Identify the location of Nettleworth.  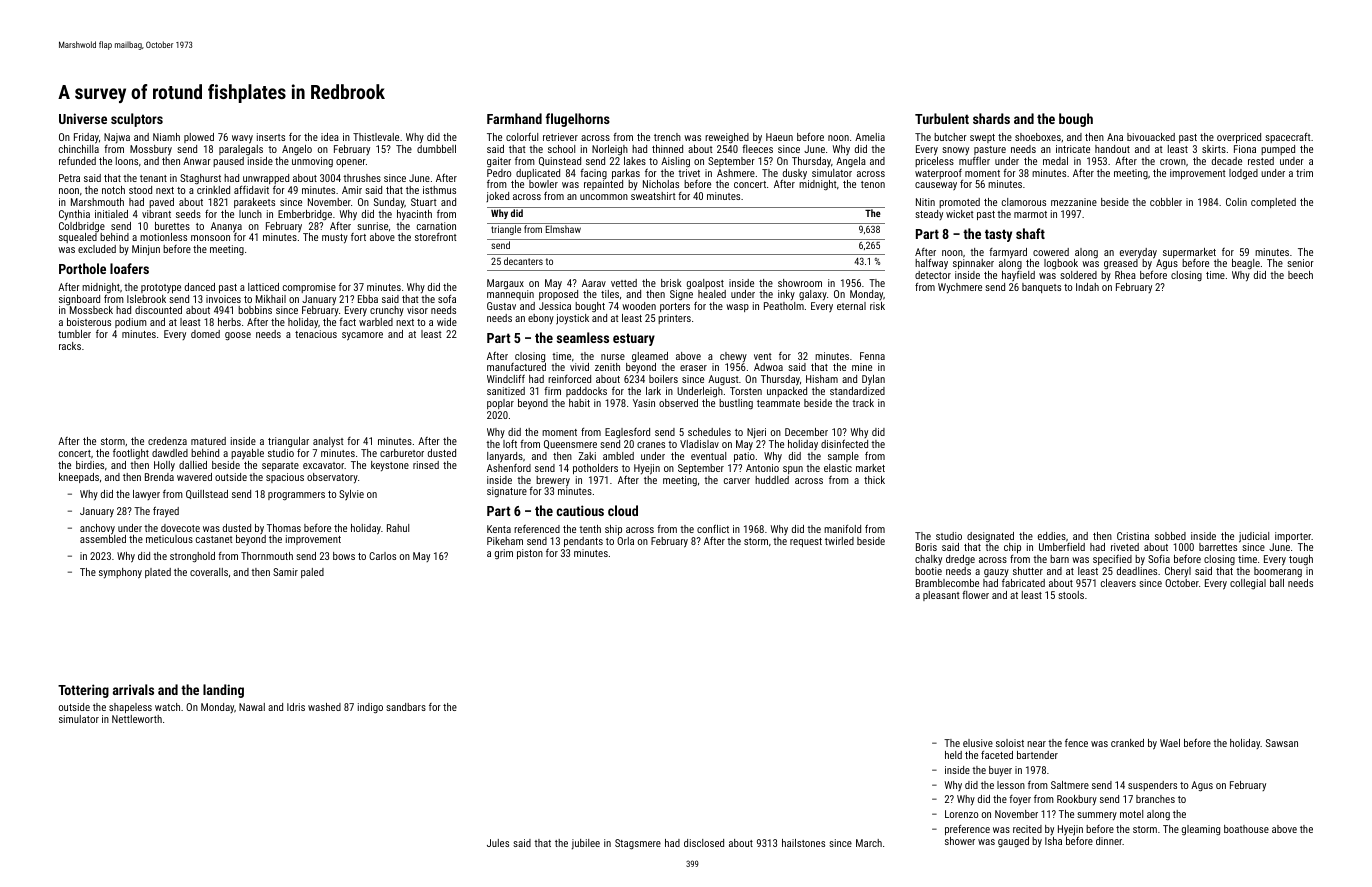
(137, 719).
